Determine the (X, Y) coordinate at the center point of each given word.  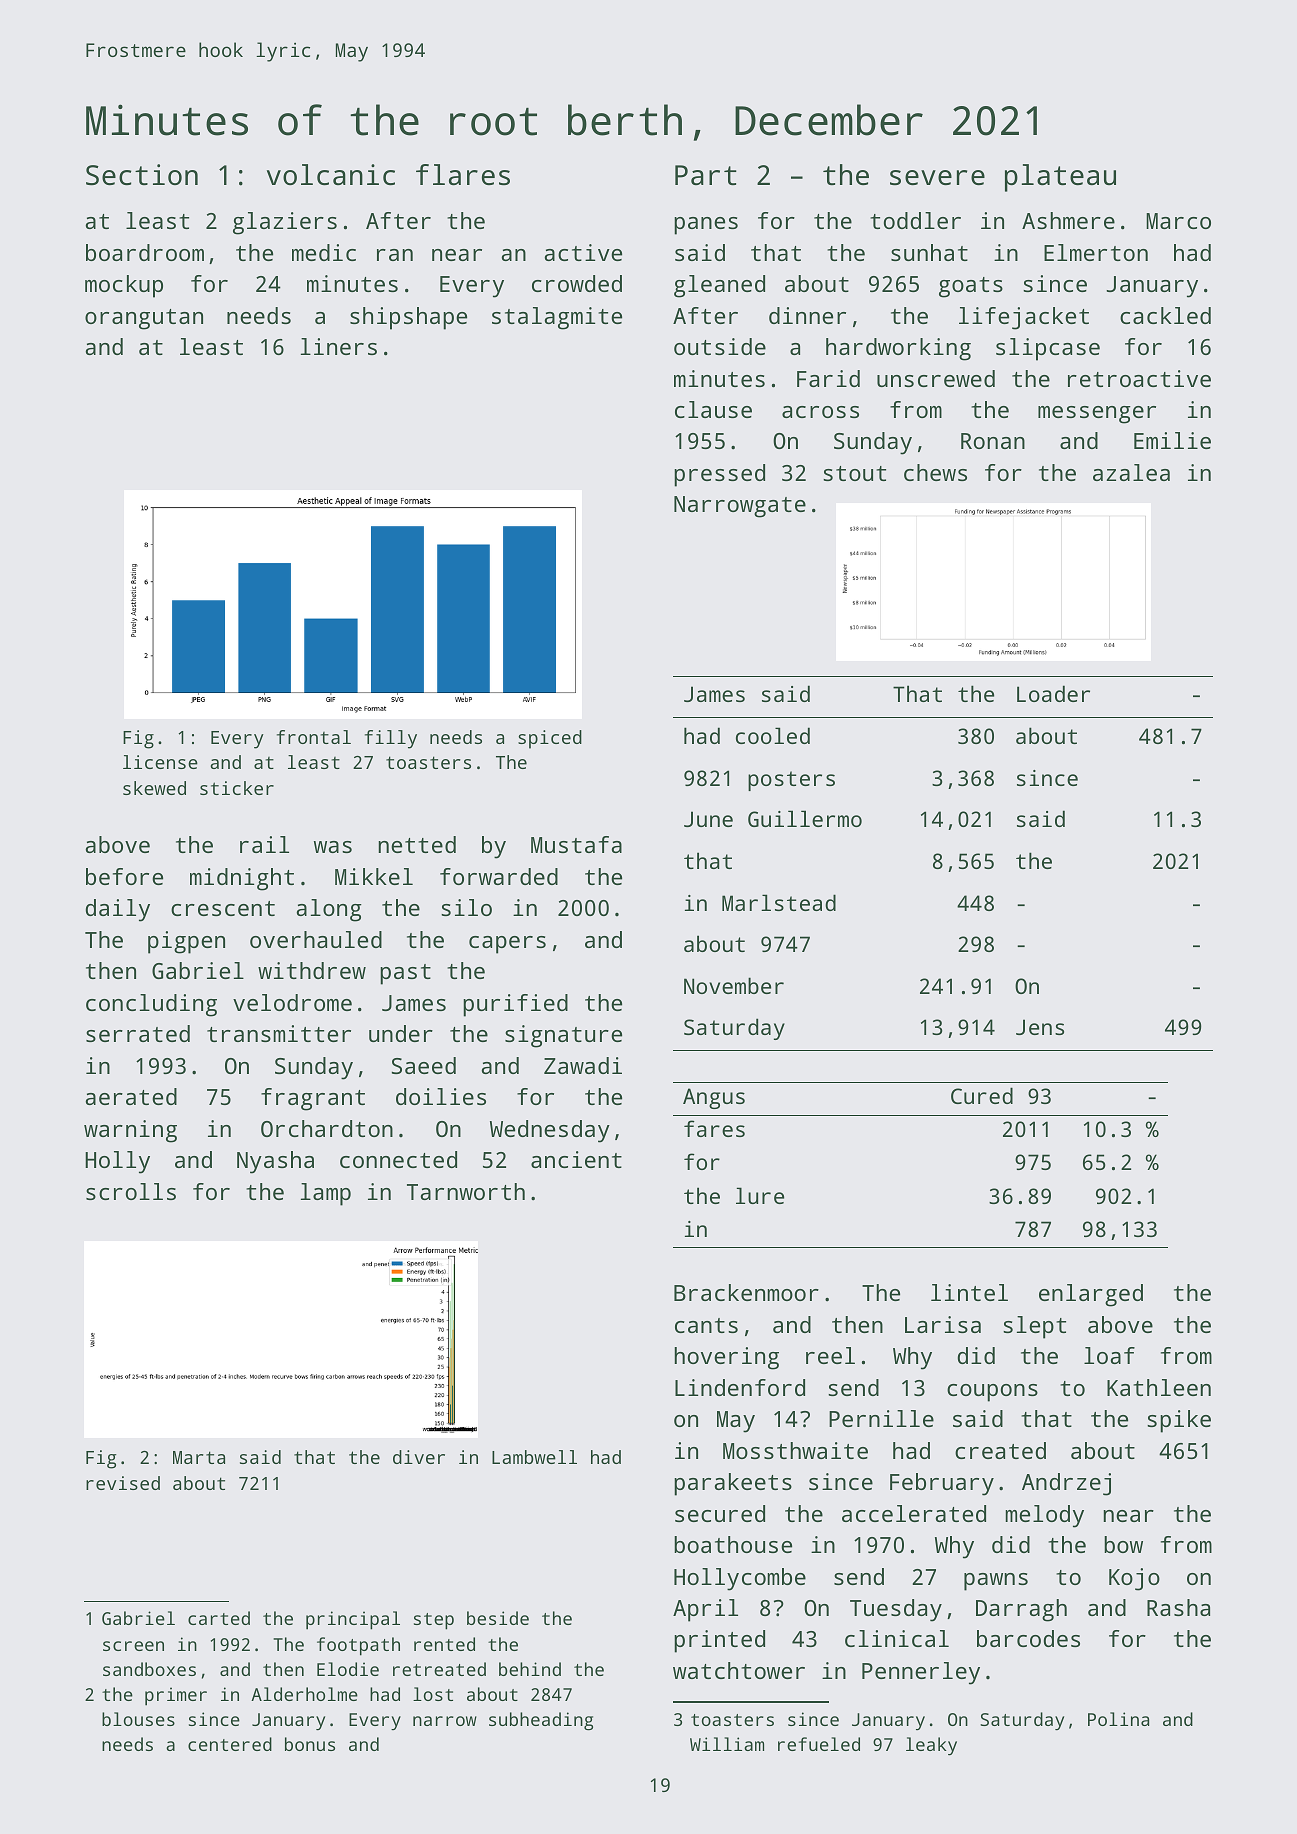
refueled (819, 1744)
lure (760, 1195)
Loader (1053, 693)
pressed (719, 475)
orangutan (144, 319)
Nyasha (275, 1162)
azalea (1131, 472)
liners (339, 346)
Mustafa (576, 844)
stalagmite (557, 318)
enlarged (1091, 1295)
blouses (138, 1719)
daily (118, 910)
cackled (1165, 315)
